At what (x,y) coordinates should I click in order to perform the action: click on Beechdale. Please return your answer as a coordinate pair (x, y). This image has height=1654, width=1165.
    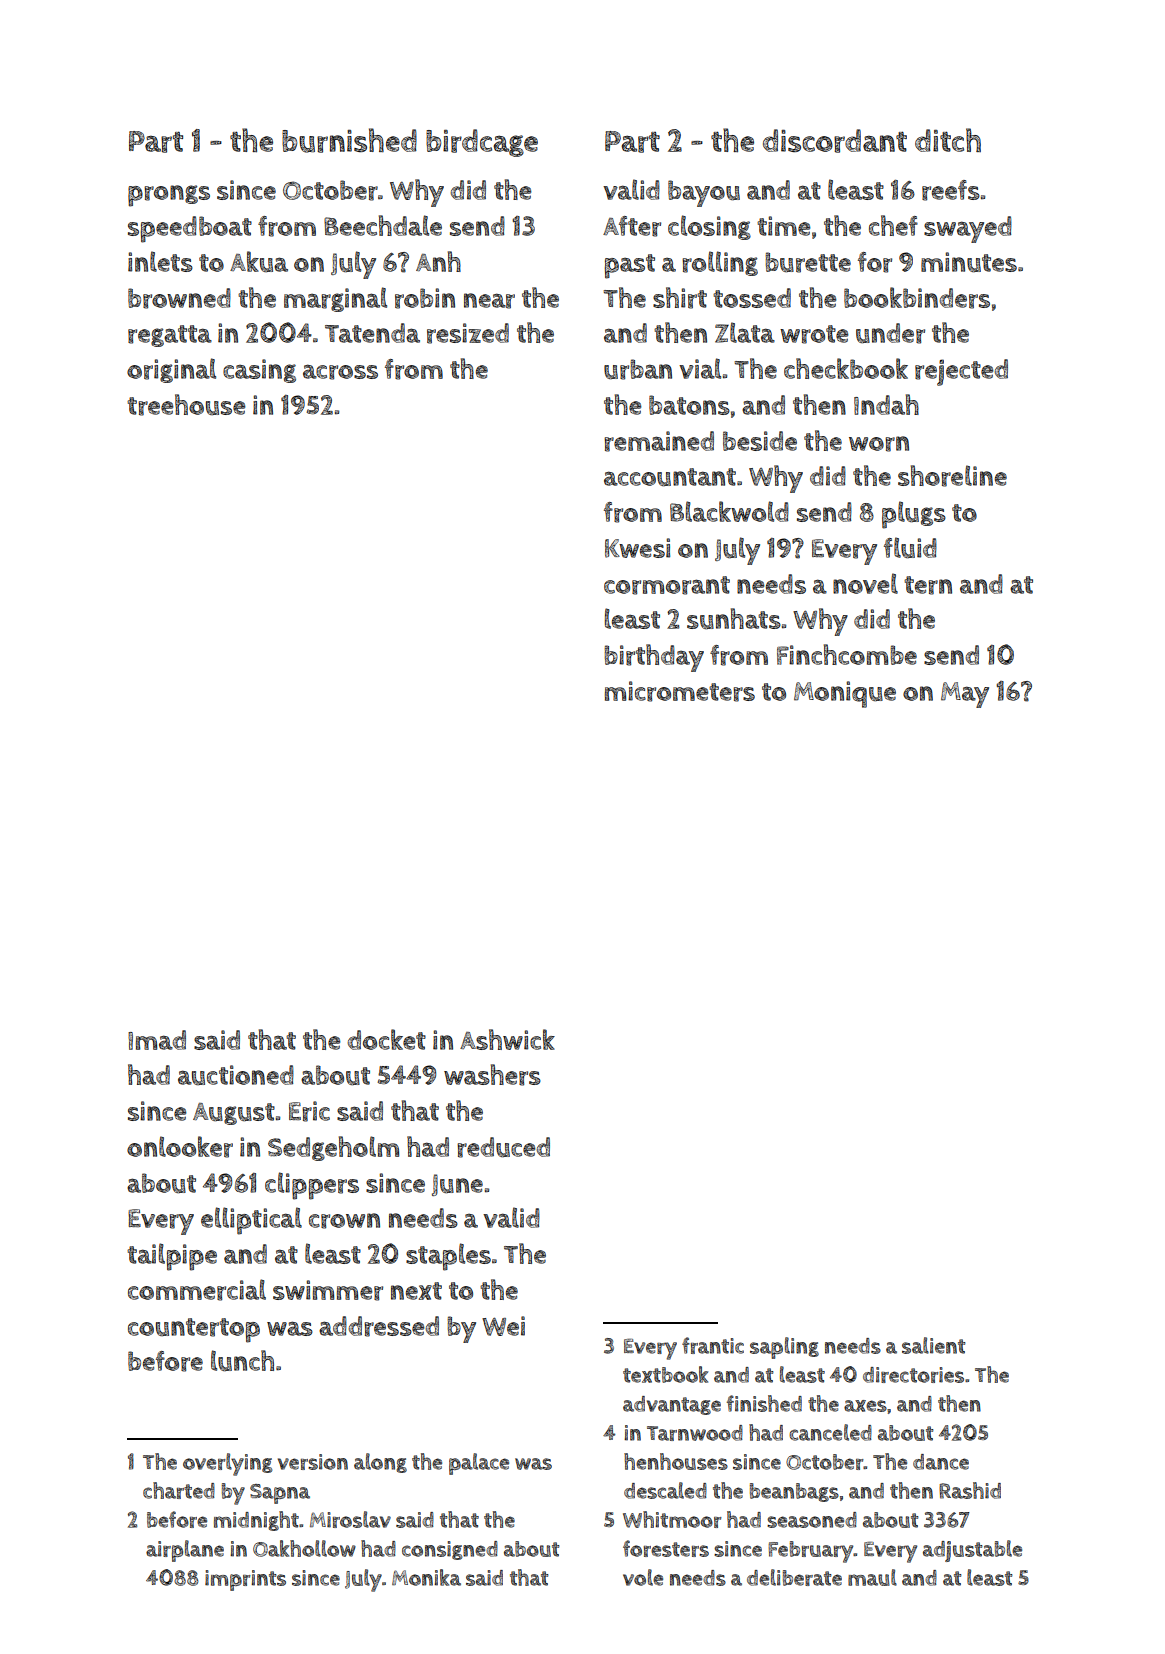
    Looking at the image, I should click on (383, 225).
